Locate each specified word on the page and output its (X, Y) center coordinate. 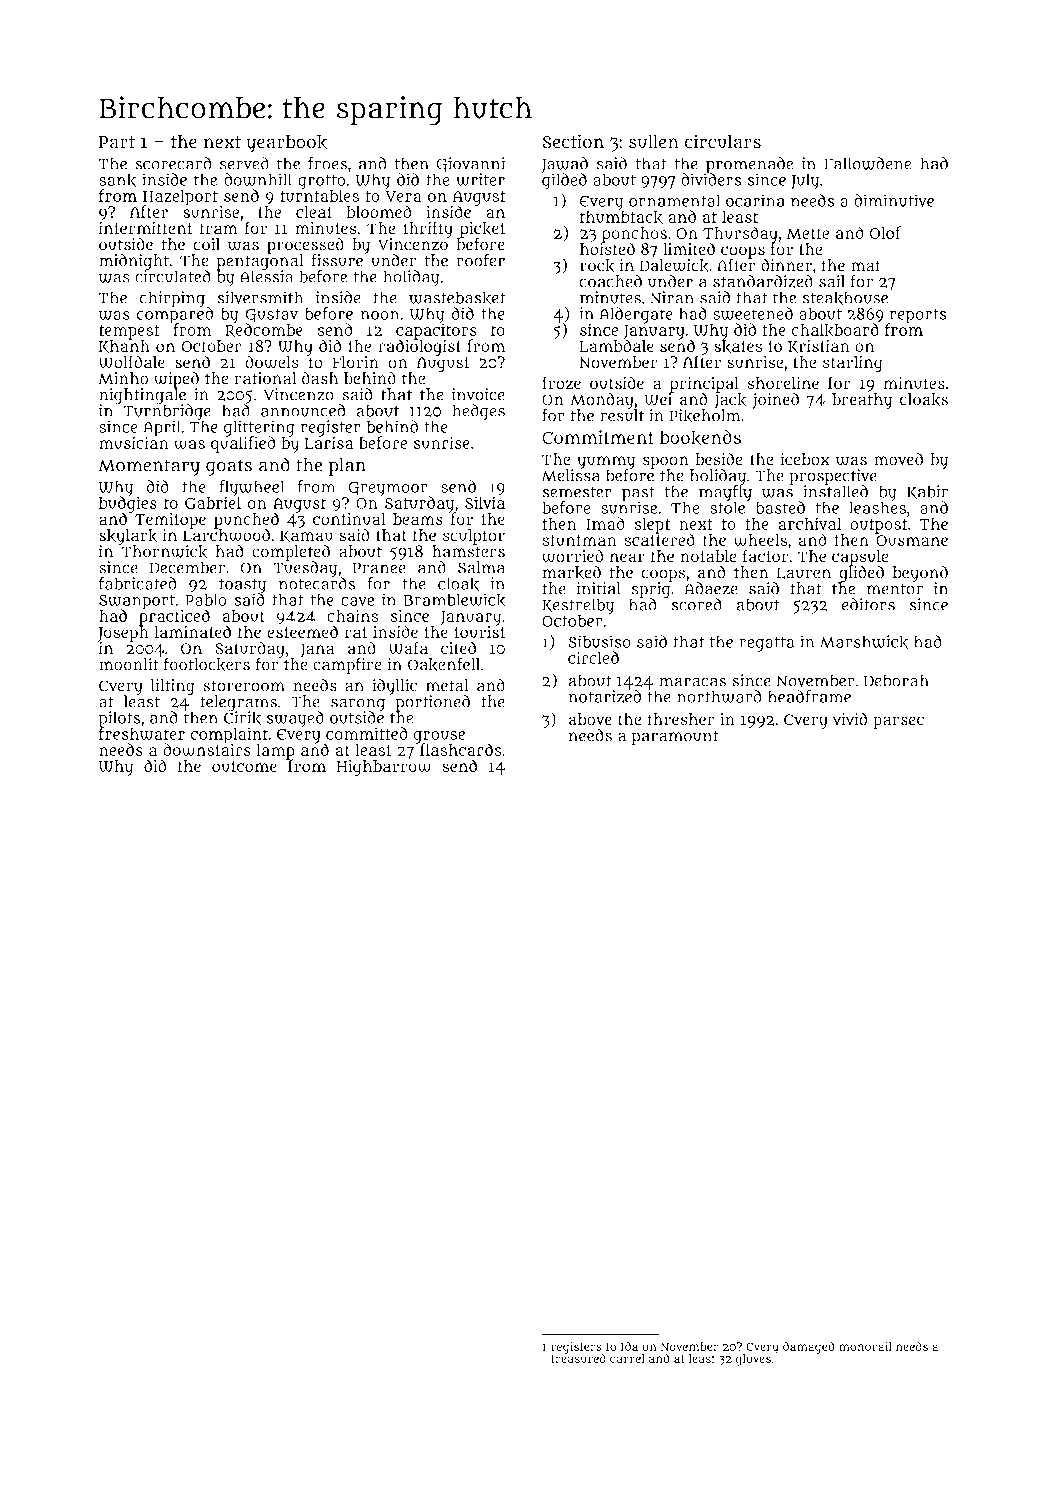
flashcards (460, 749)
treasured (578, 1358)
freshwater (142, 733)
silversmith (260, 297)
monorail (865, 1346)
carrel (627, 1358)
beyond (920, 574)
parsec (898, 722)
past (638, 494)
